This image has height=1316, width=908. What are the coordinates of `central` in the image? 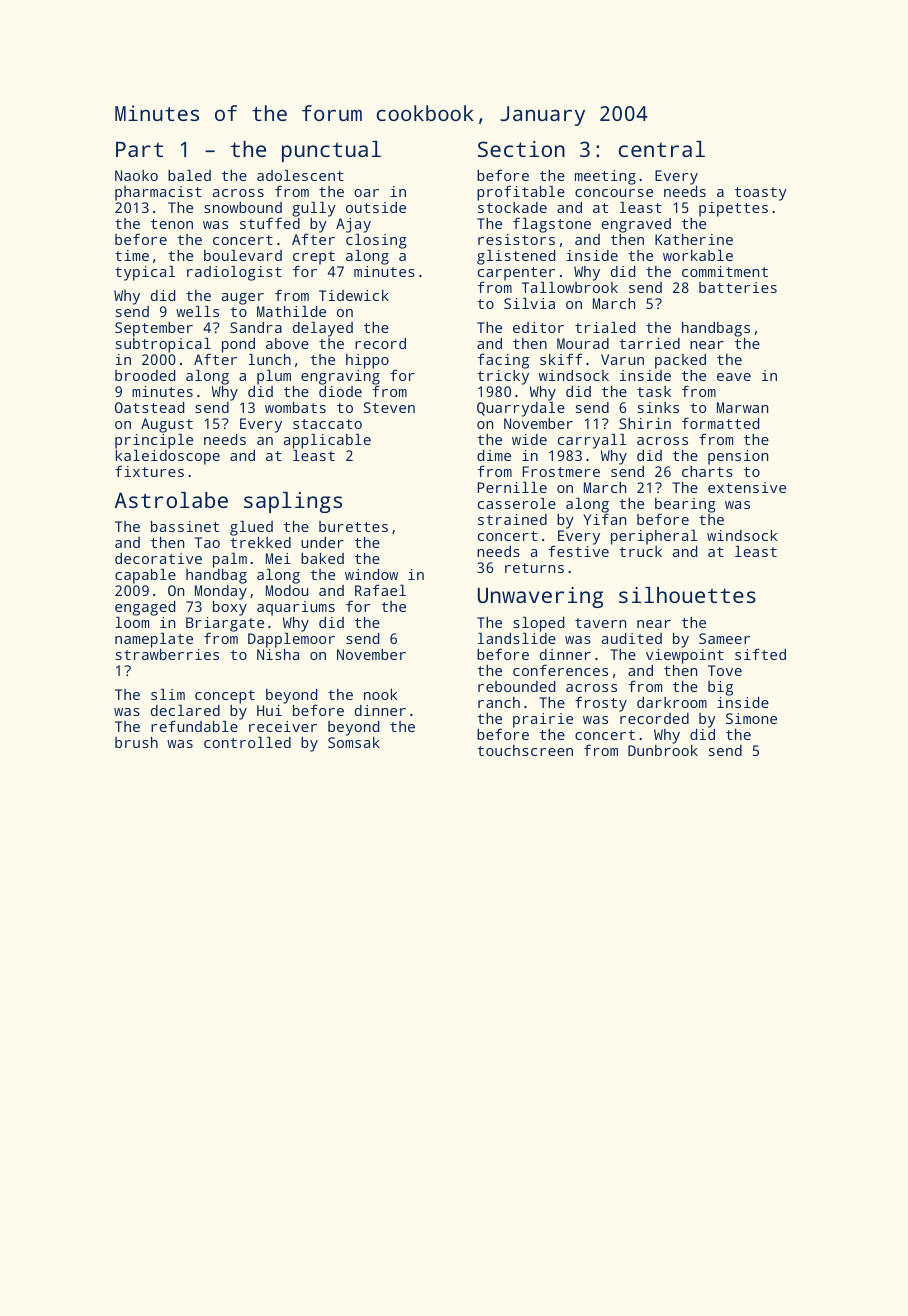 It's located at (662, 149).
